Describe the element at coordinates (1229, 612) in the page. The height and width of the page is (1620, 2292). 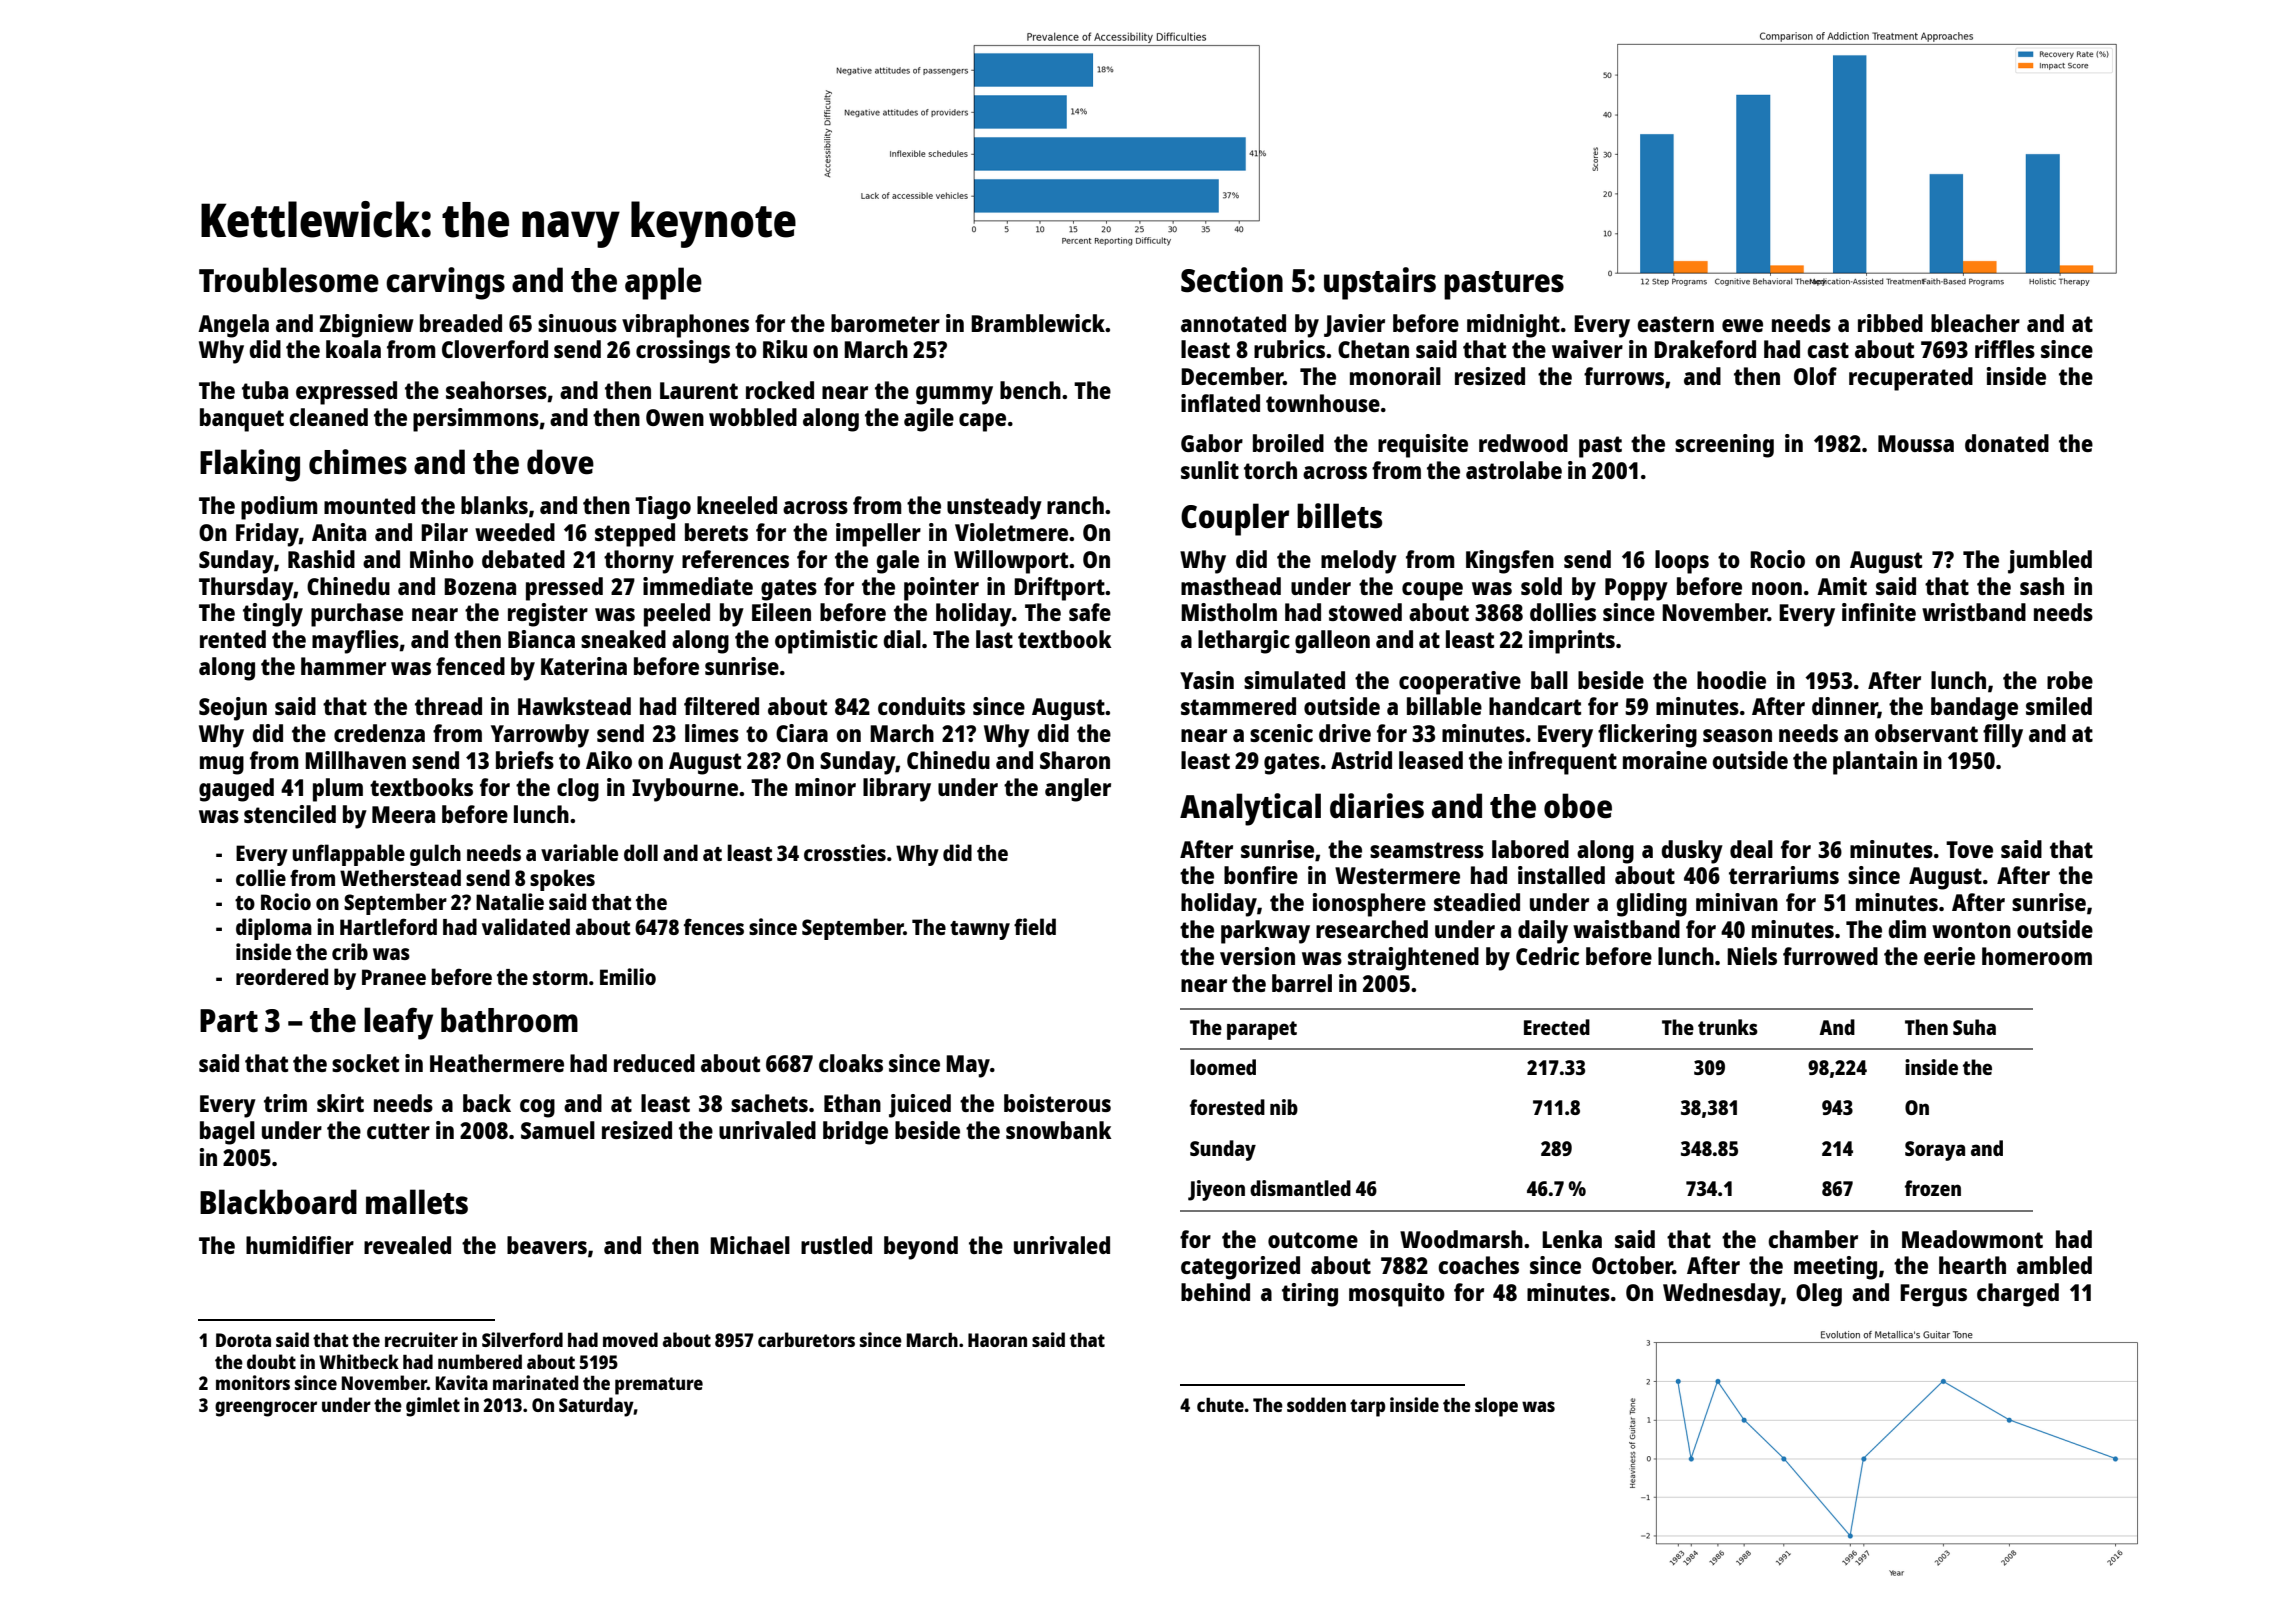
I see `Mistholm` at that location.
